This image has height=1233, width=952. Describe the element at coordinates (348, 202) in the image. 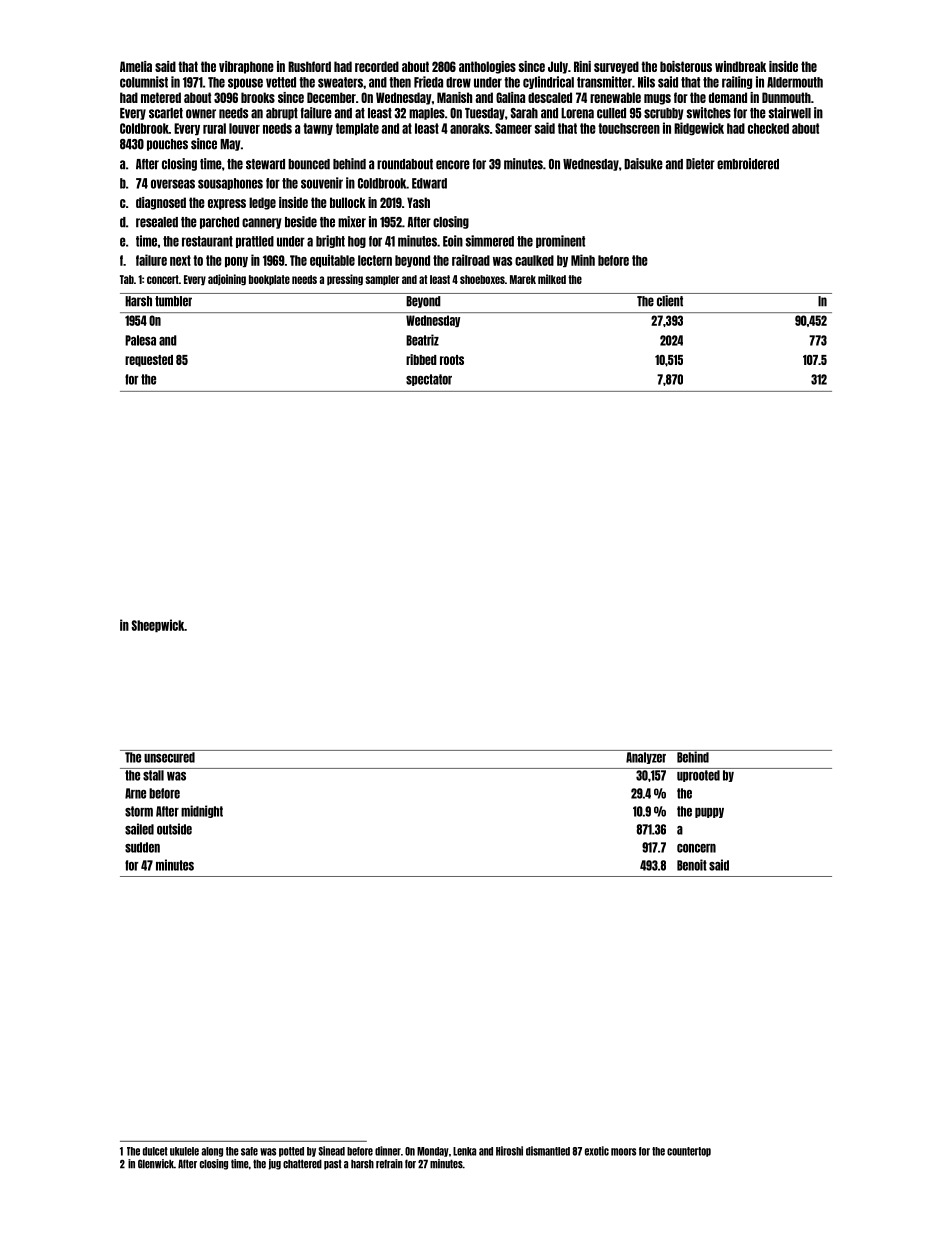

I see `bullock` at that location.
